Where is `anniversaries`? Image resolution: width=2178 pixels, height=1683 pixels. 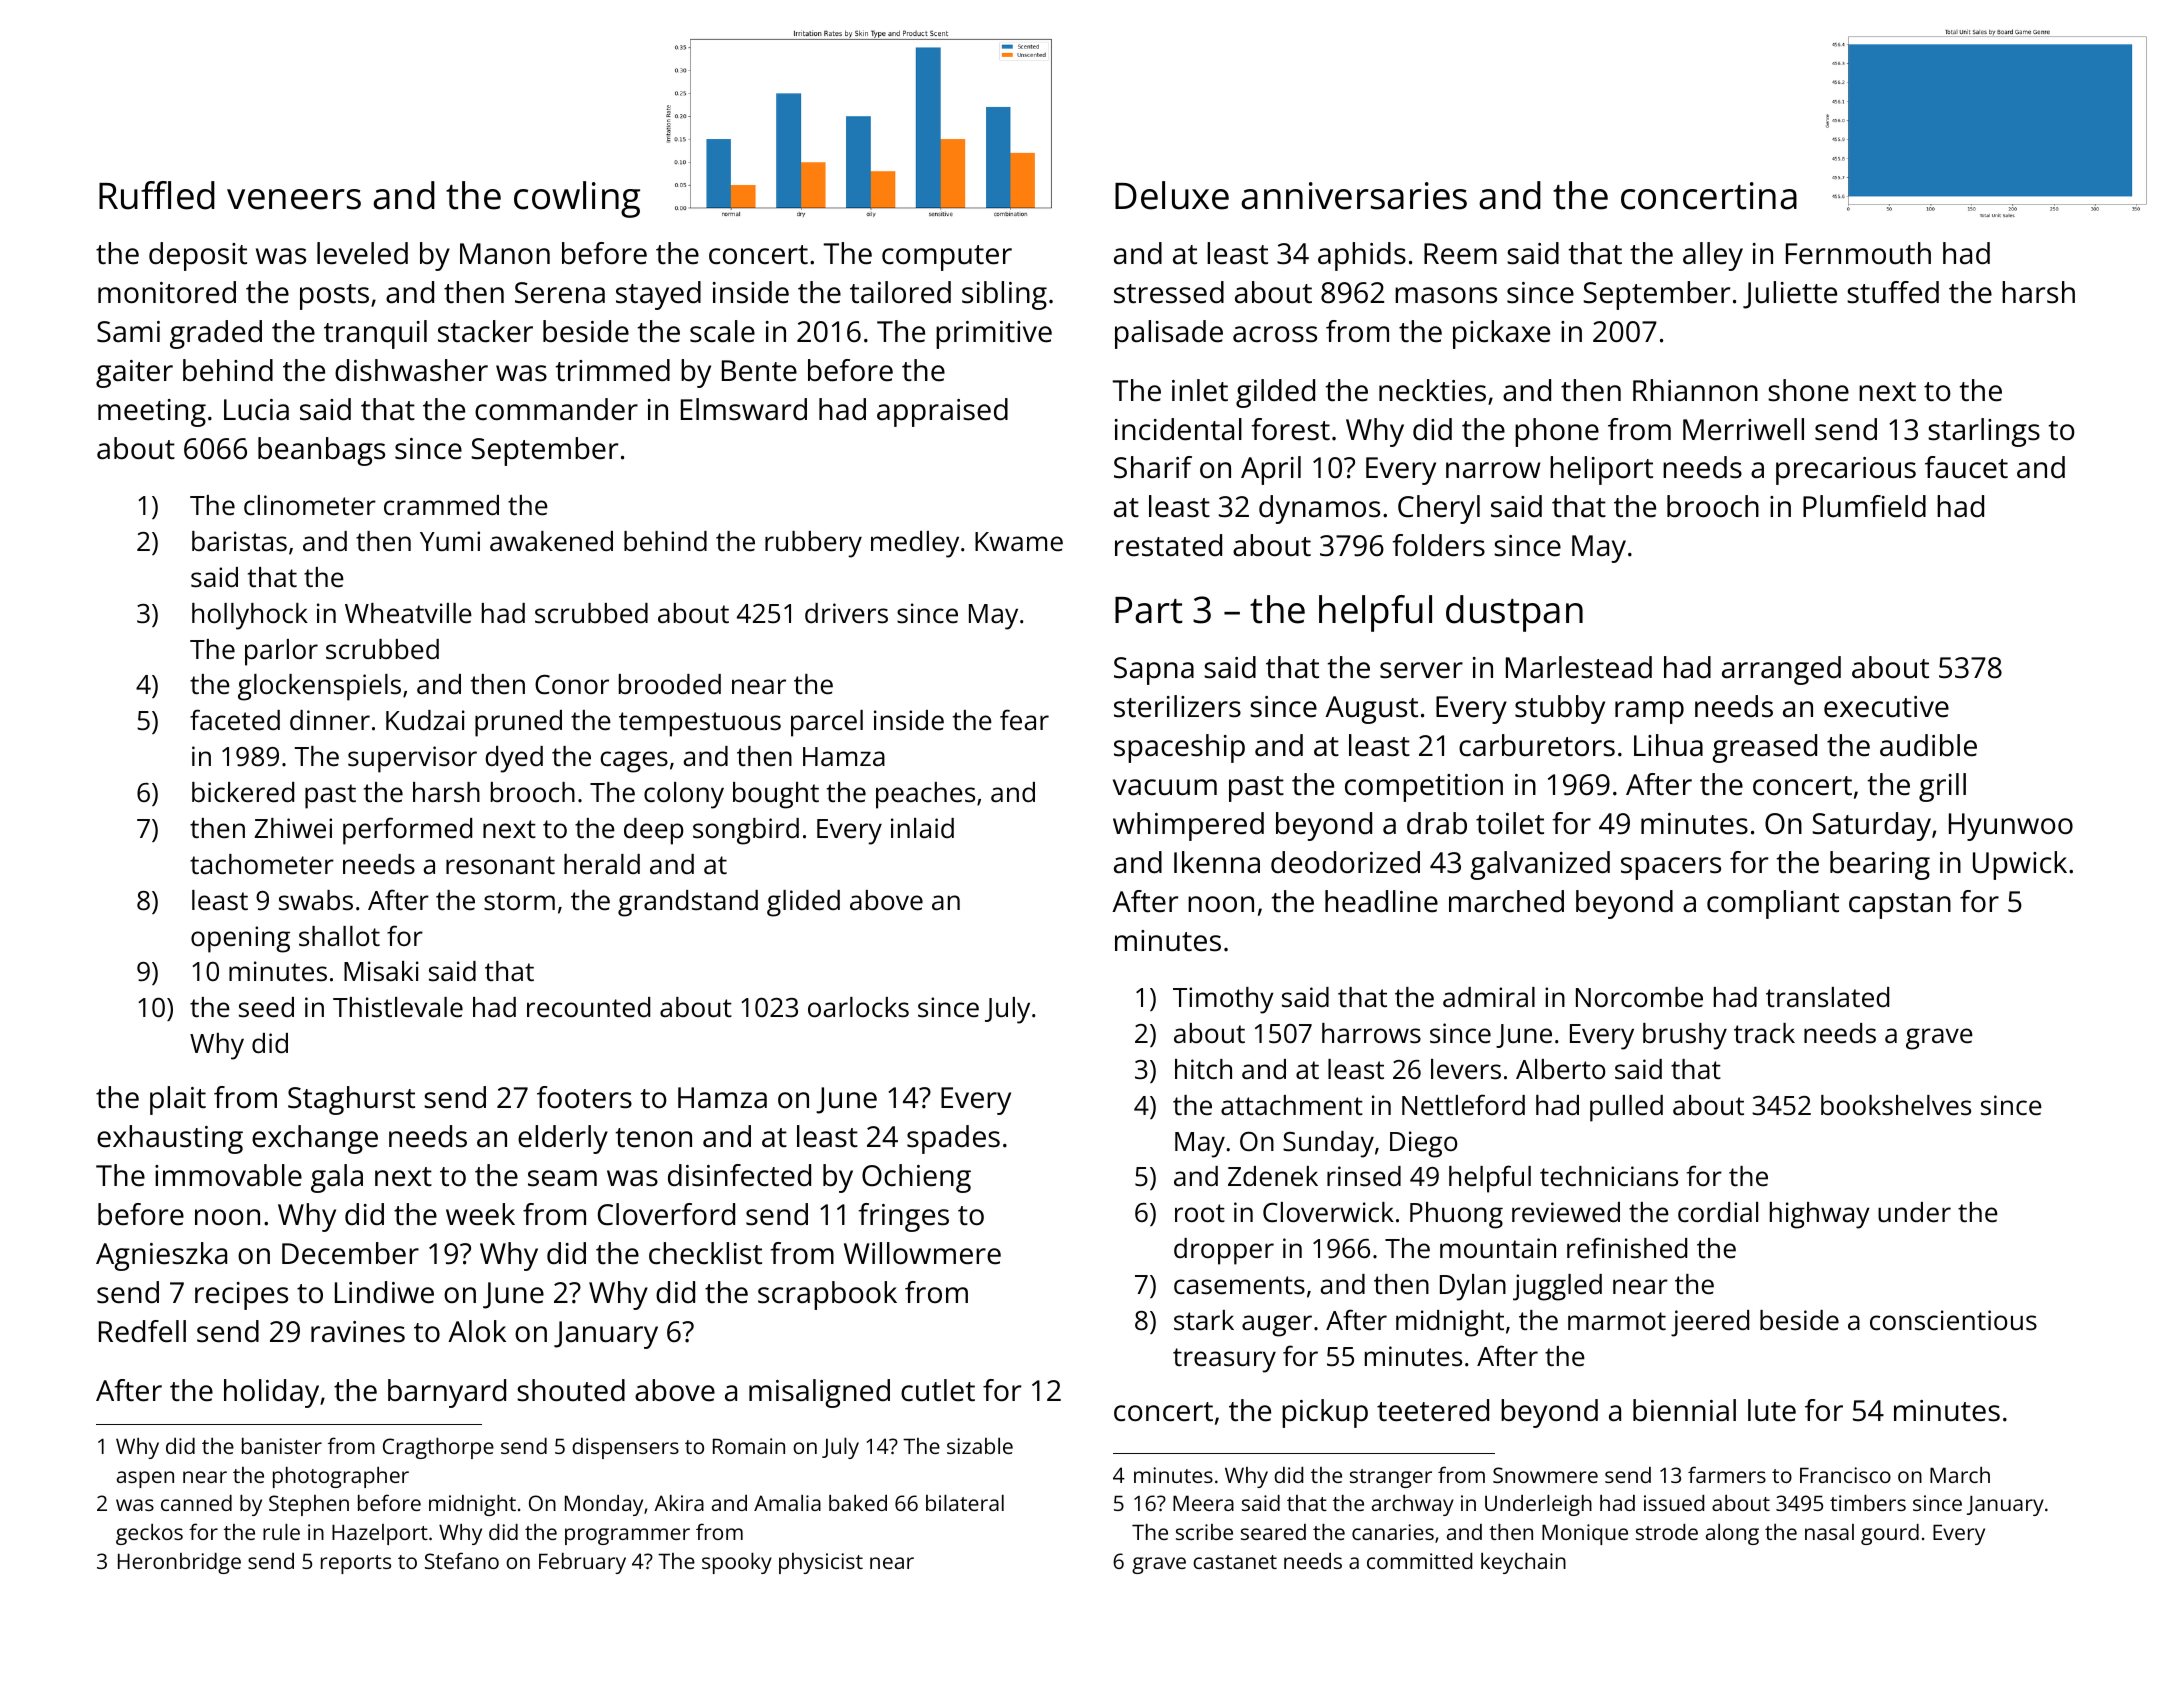 anniversaries is located at coordinates (1354, 196).
